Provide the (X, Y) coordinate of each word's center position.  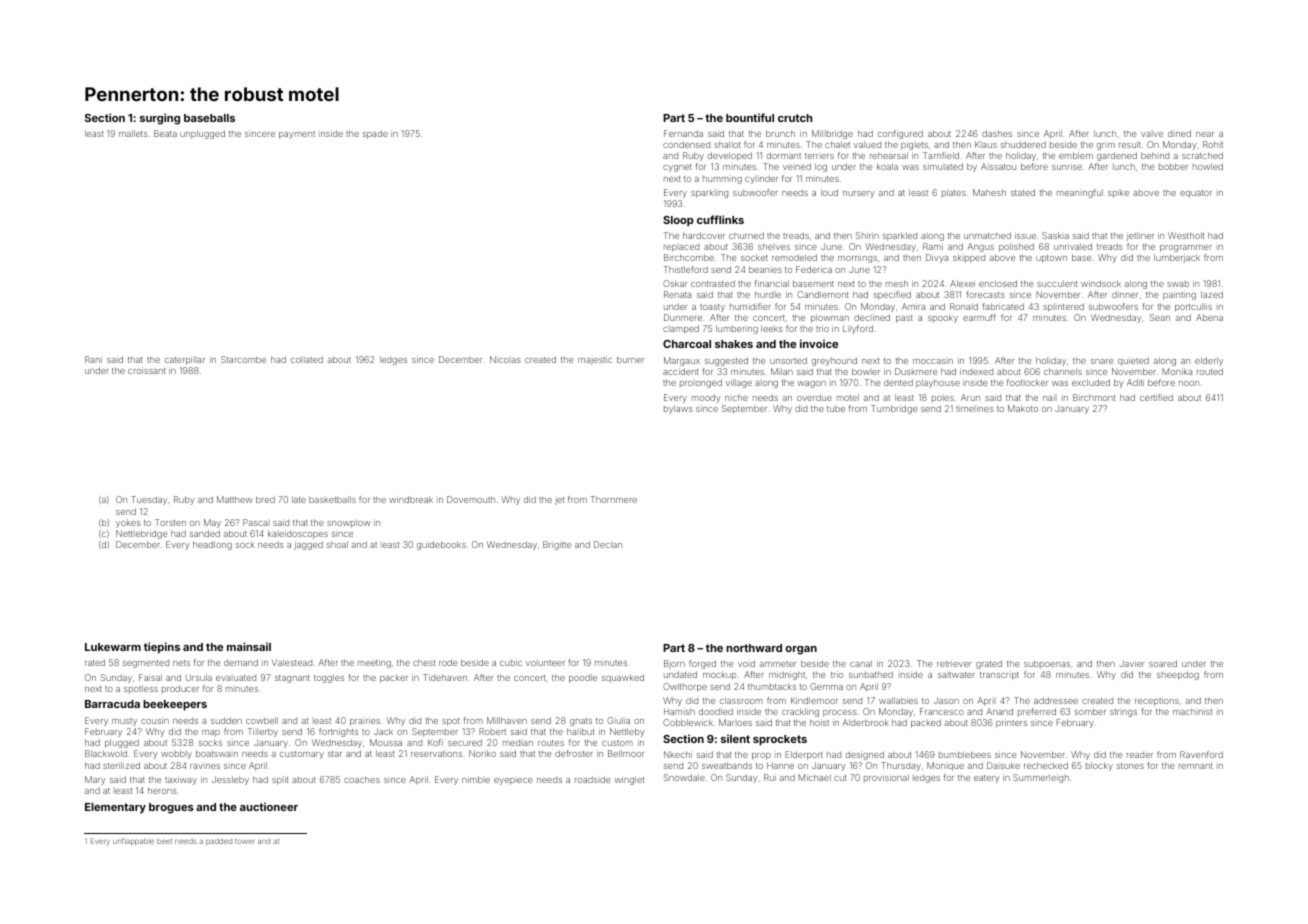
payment (297, 135)
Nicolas (505, 359)
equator (1196, 194)
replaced (681, 248)
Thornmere (614, 499)
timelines (975, 408)
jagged (308, 545)
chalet (837, 144)
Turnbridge (894, 409)
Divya (937, 258)
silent (735, 738)
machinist (1192, 711)
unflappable (133, 841)
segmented (146, 664)
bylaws (678, 409)
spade (375, 134)
